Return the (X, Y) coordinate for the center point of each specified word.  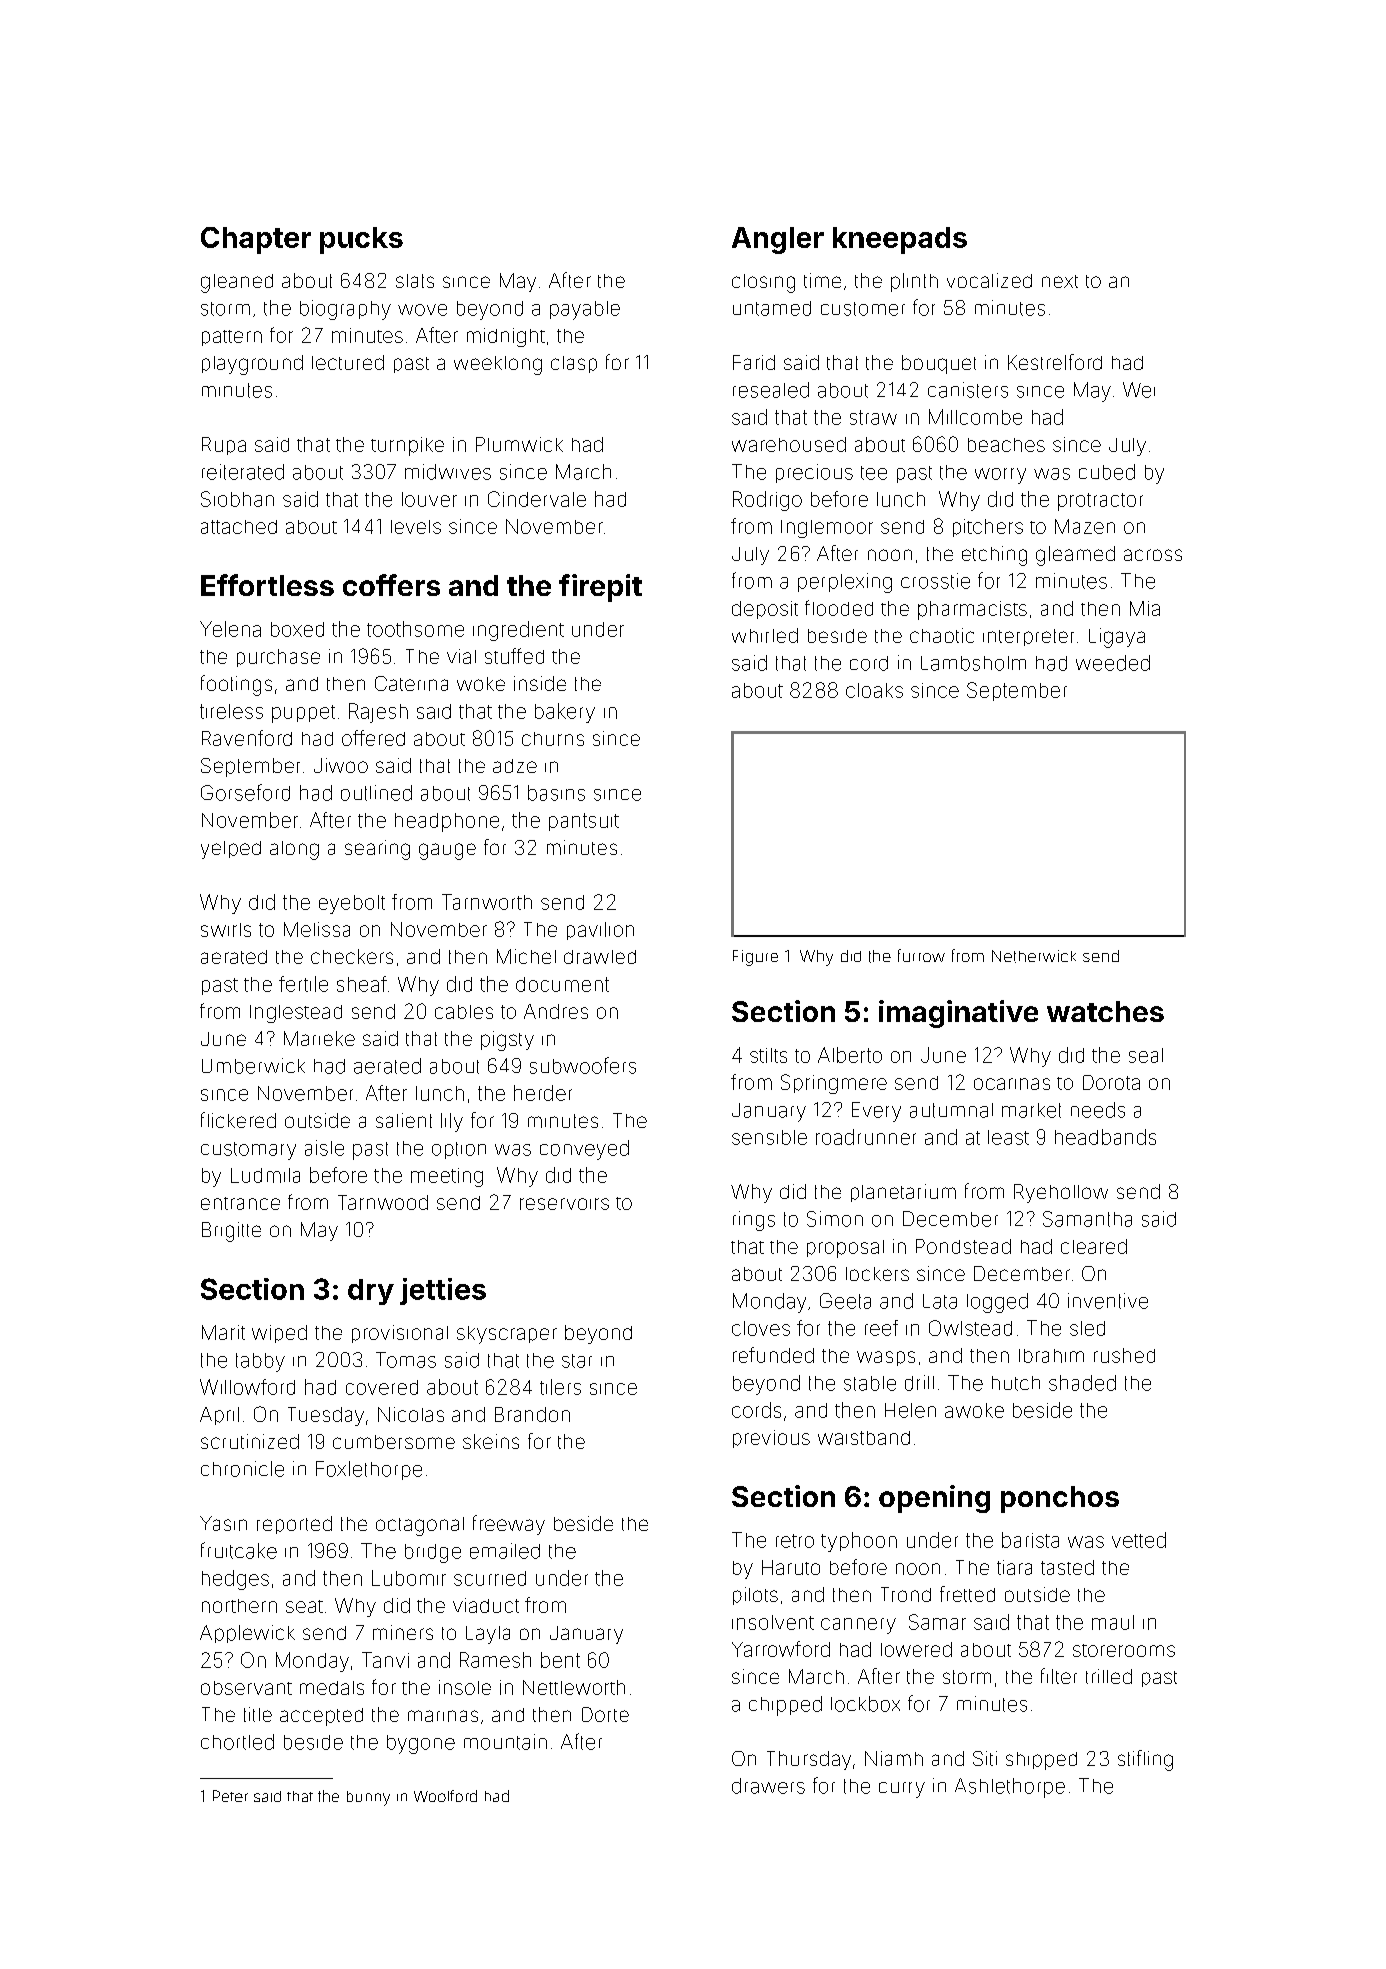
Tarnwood (383, 1202)
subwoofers (583, 1065)
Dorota (1111, 1082)
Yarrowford (781, 1649)
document (562, 984)
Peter (230, 1796)
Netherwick (1034, 956)
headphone (447, 822)
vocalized (989, 280)
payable (585, 310)
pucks (361, 240)
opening (934, 1499)
